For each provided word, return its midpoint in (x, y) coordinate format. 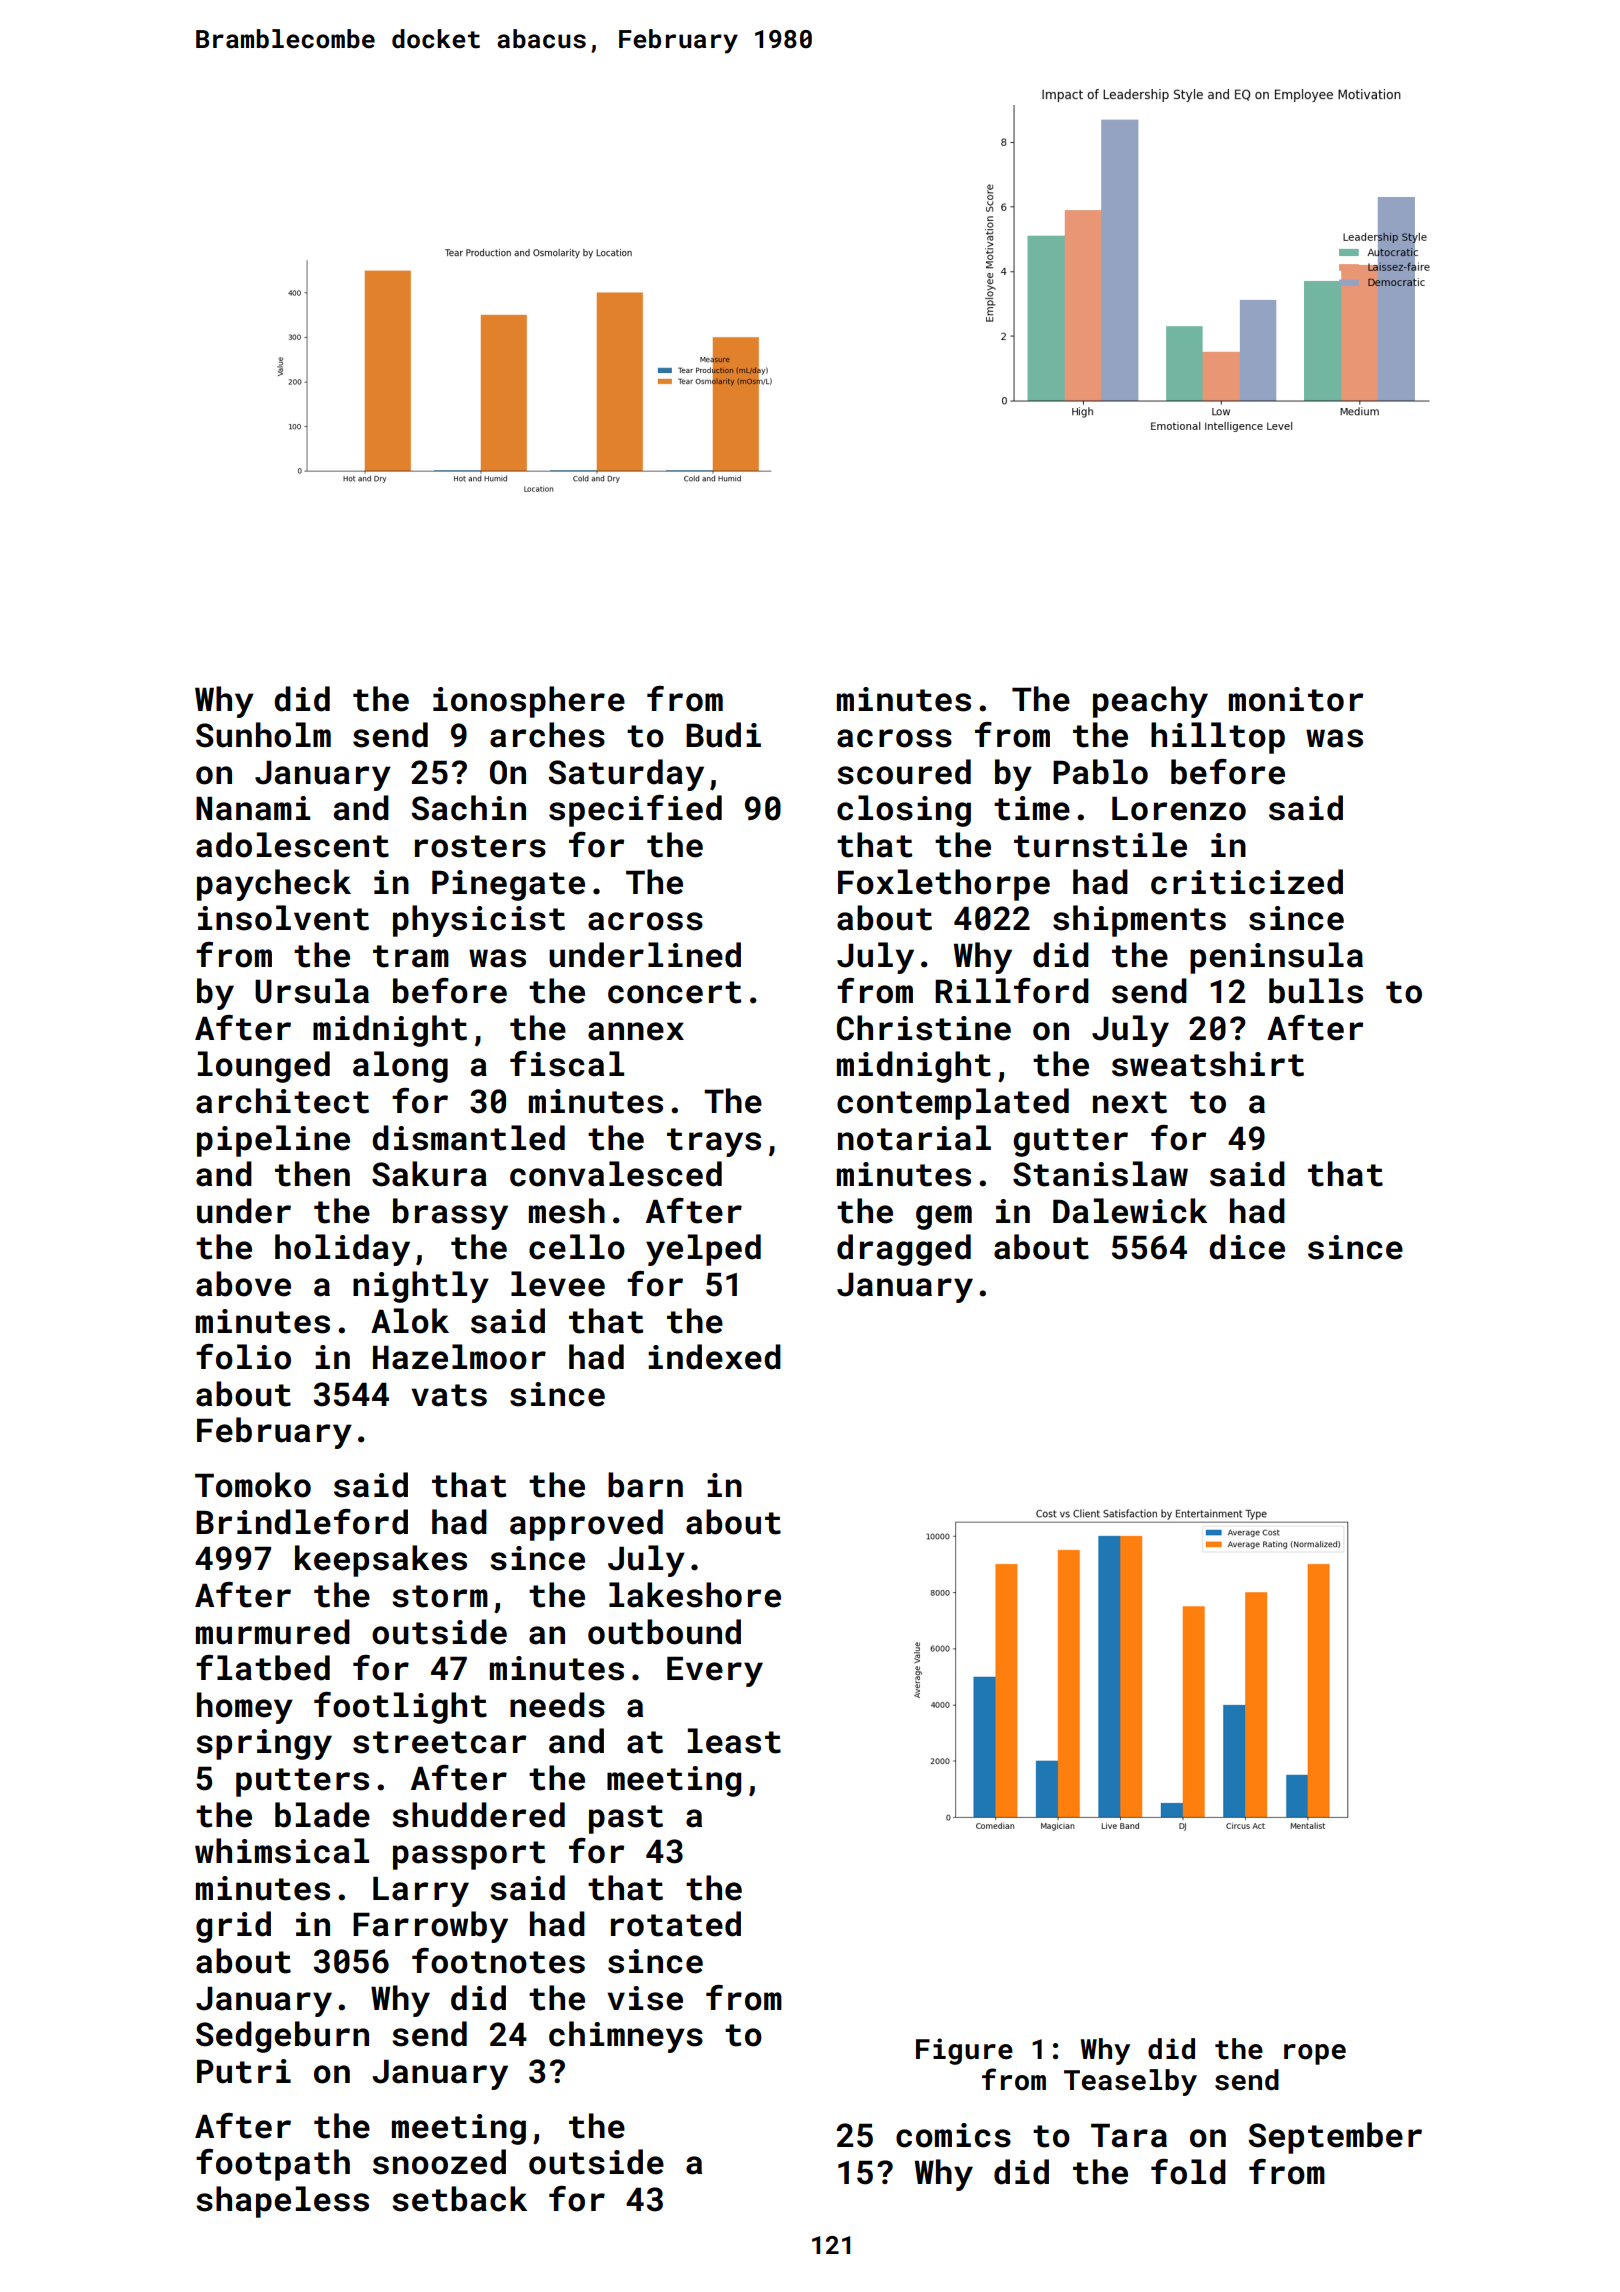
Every (715, 1672)
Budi (723, 735)
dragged (904, 1250)
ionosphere (529, 702)
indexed (714, 1357)
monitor (1296, 699)
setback (459, 2199)
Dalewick (1130, 1211)
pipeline (273, 1141)
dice (1247, 1247)
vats (449, 1395)
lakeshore (695, 1595)
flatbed (263, 1668)
